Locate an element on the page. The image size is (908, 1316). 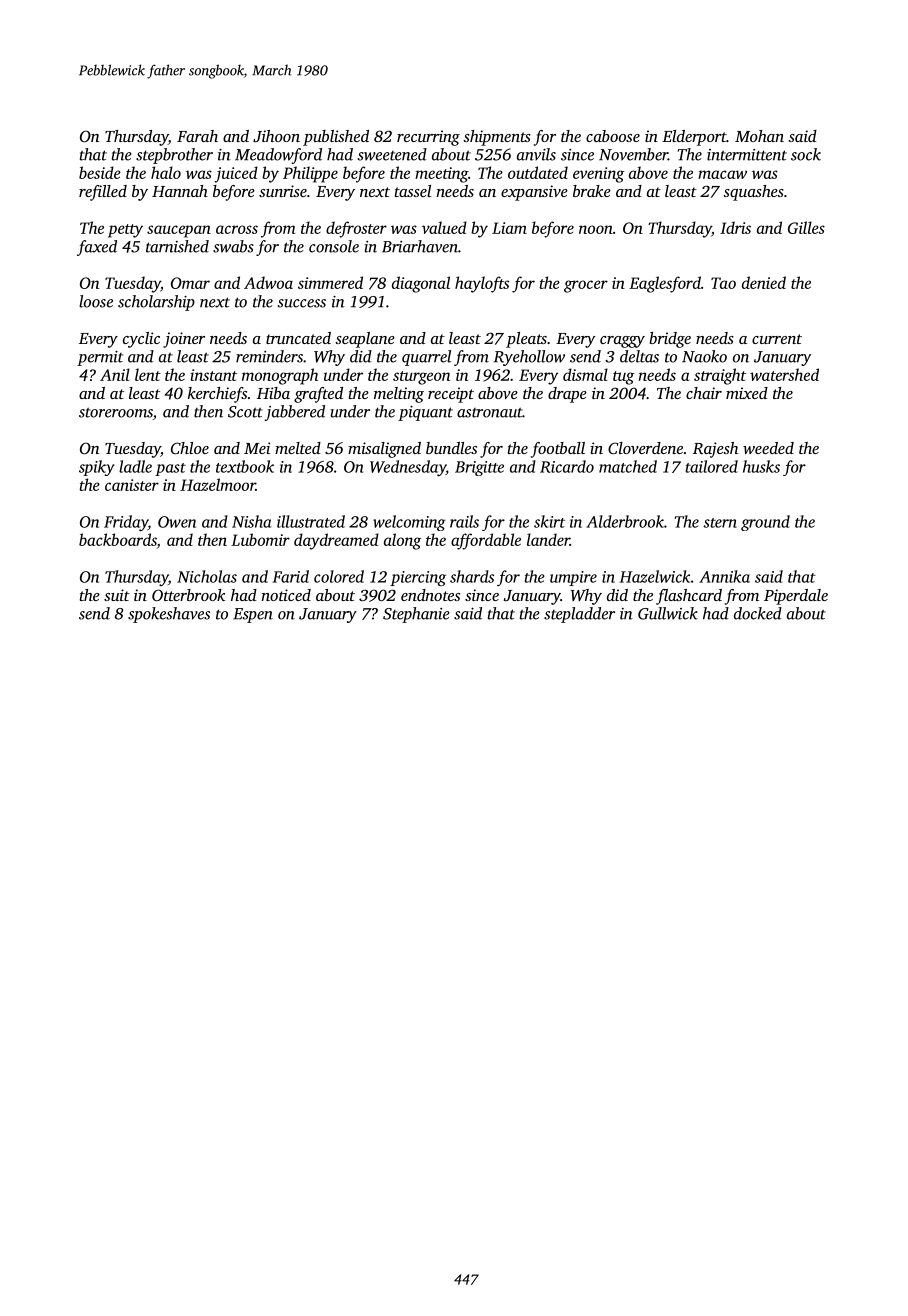
football is located at coordinates (558, 450).
